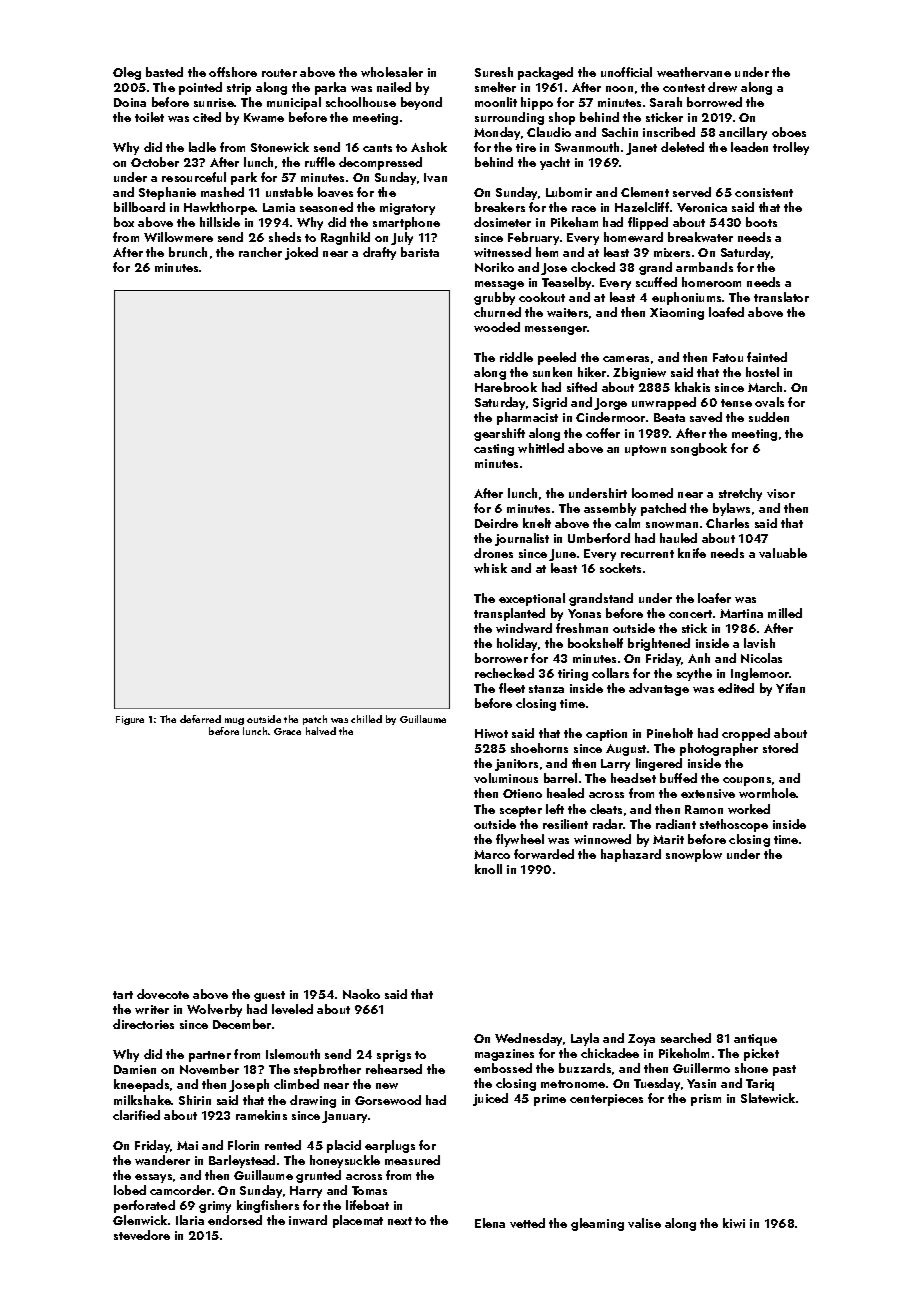 The height and width of the page is (1308, 924). I want to click on Clement, so click(645, 192).
